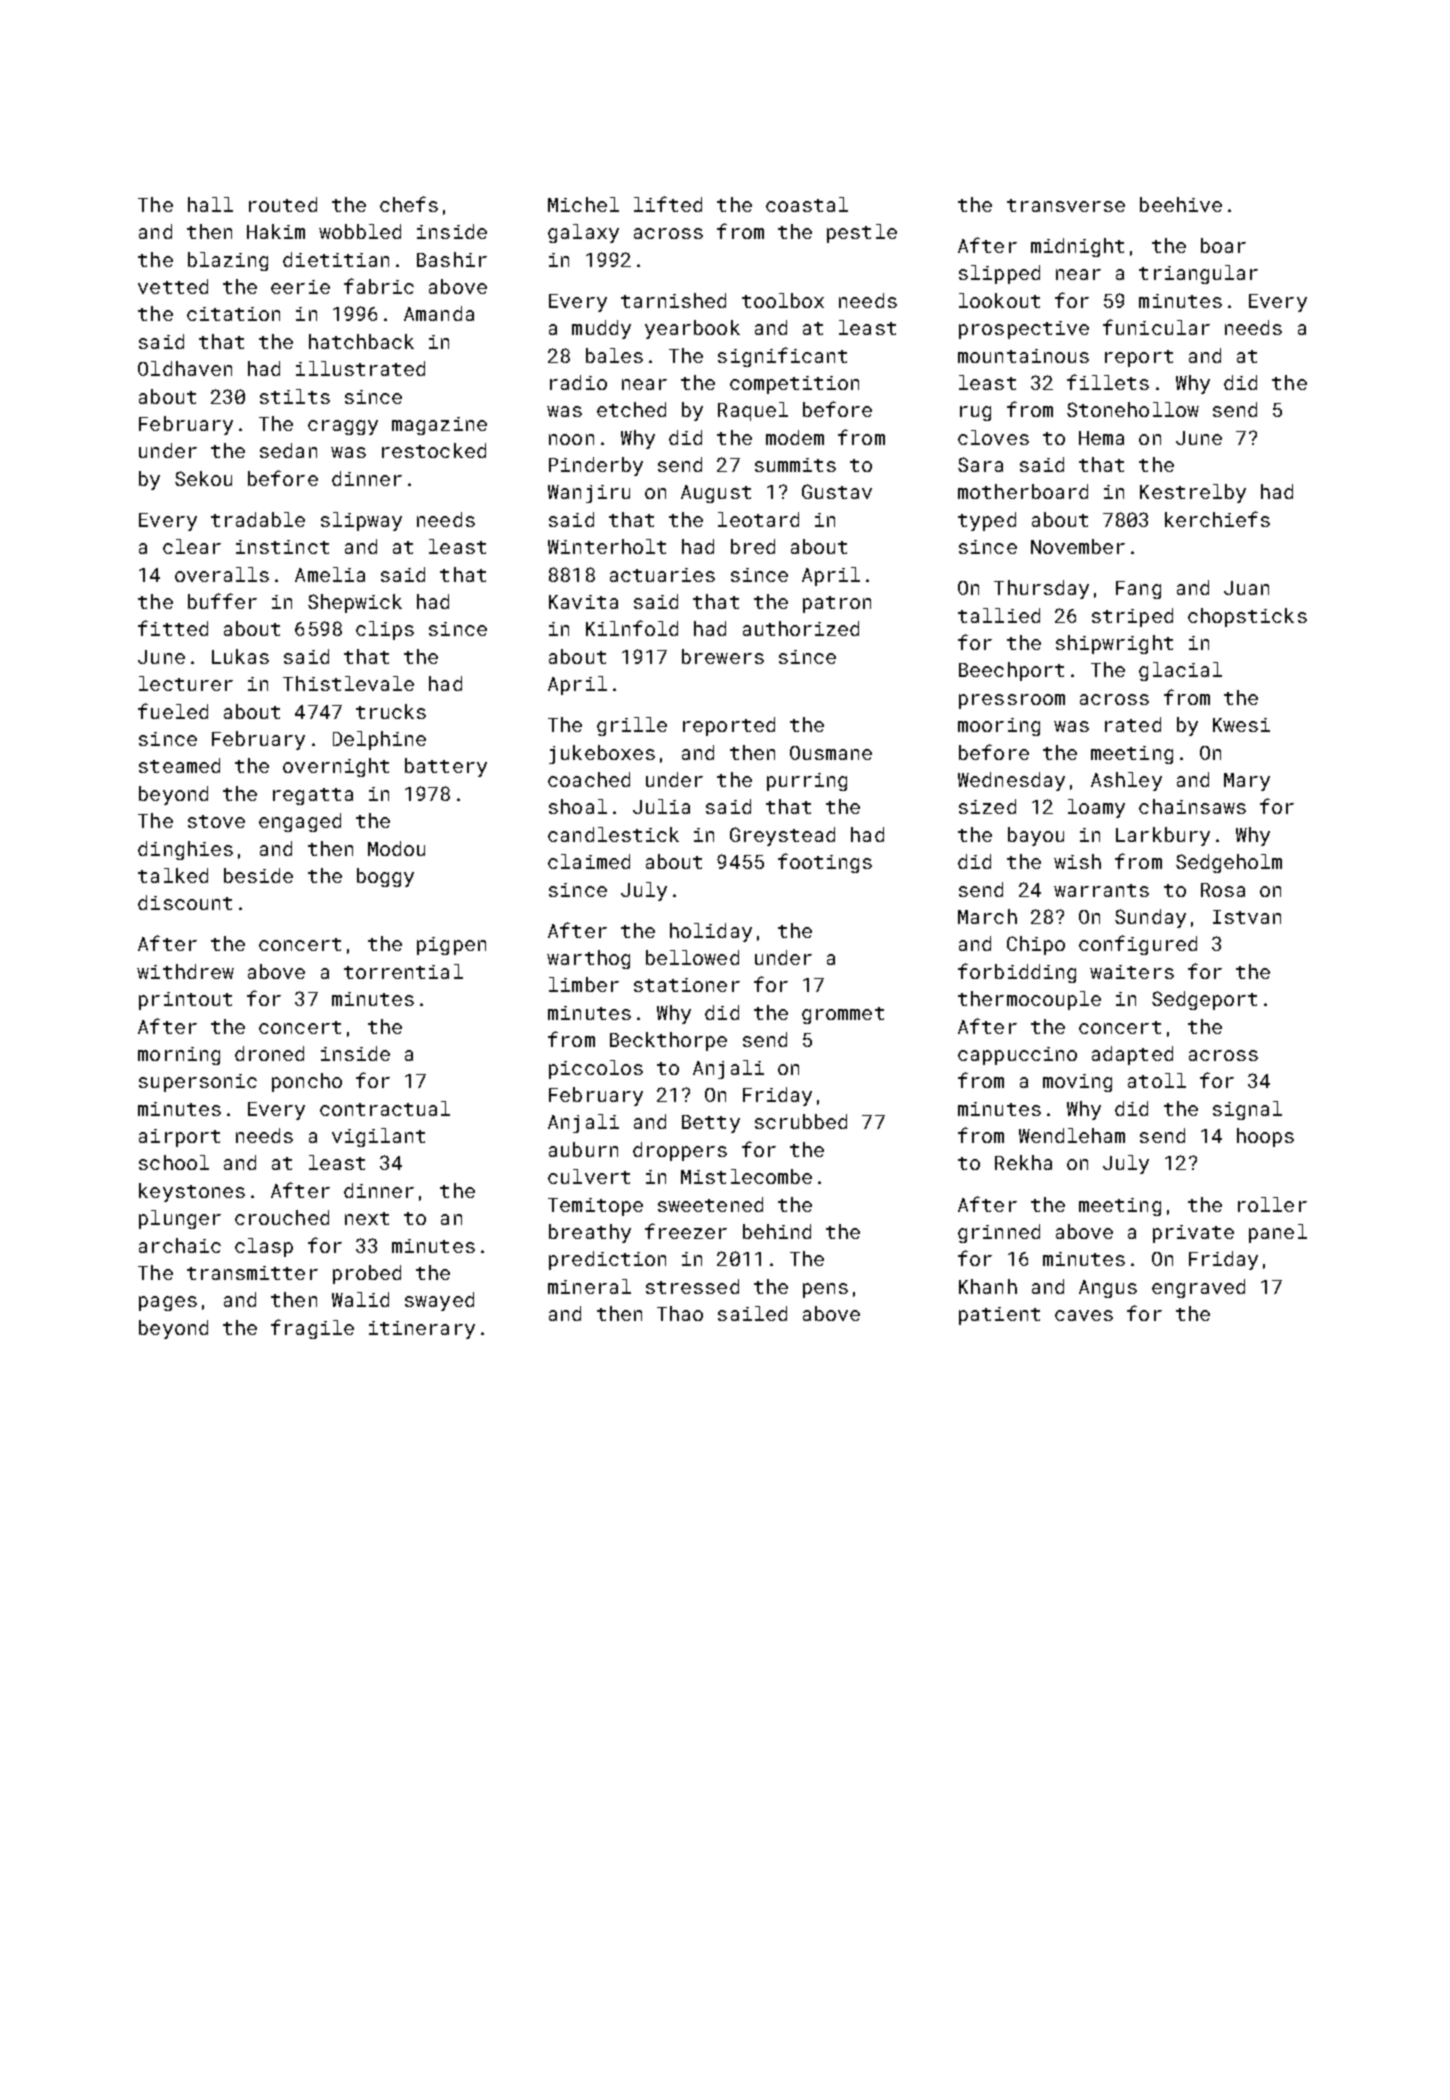  What do you see at coordinates (179, 765) in the document?
I see `steamed` at bounding box center [179, 765].
